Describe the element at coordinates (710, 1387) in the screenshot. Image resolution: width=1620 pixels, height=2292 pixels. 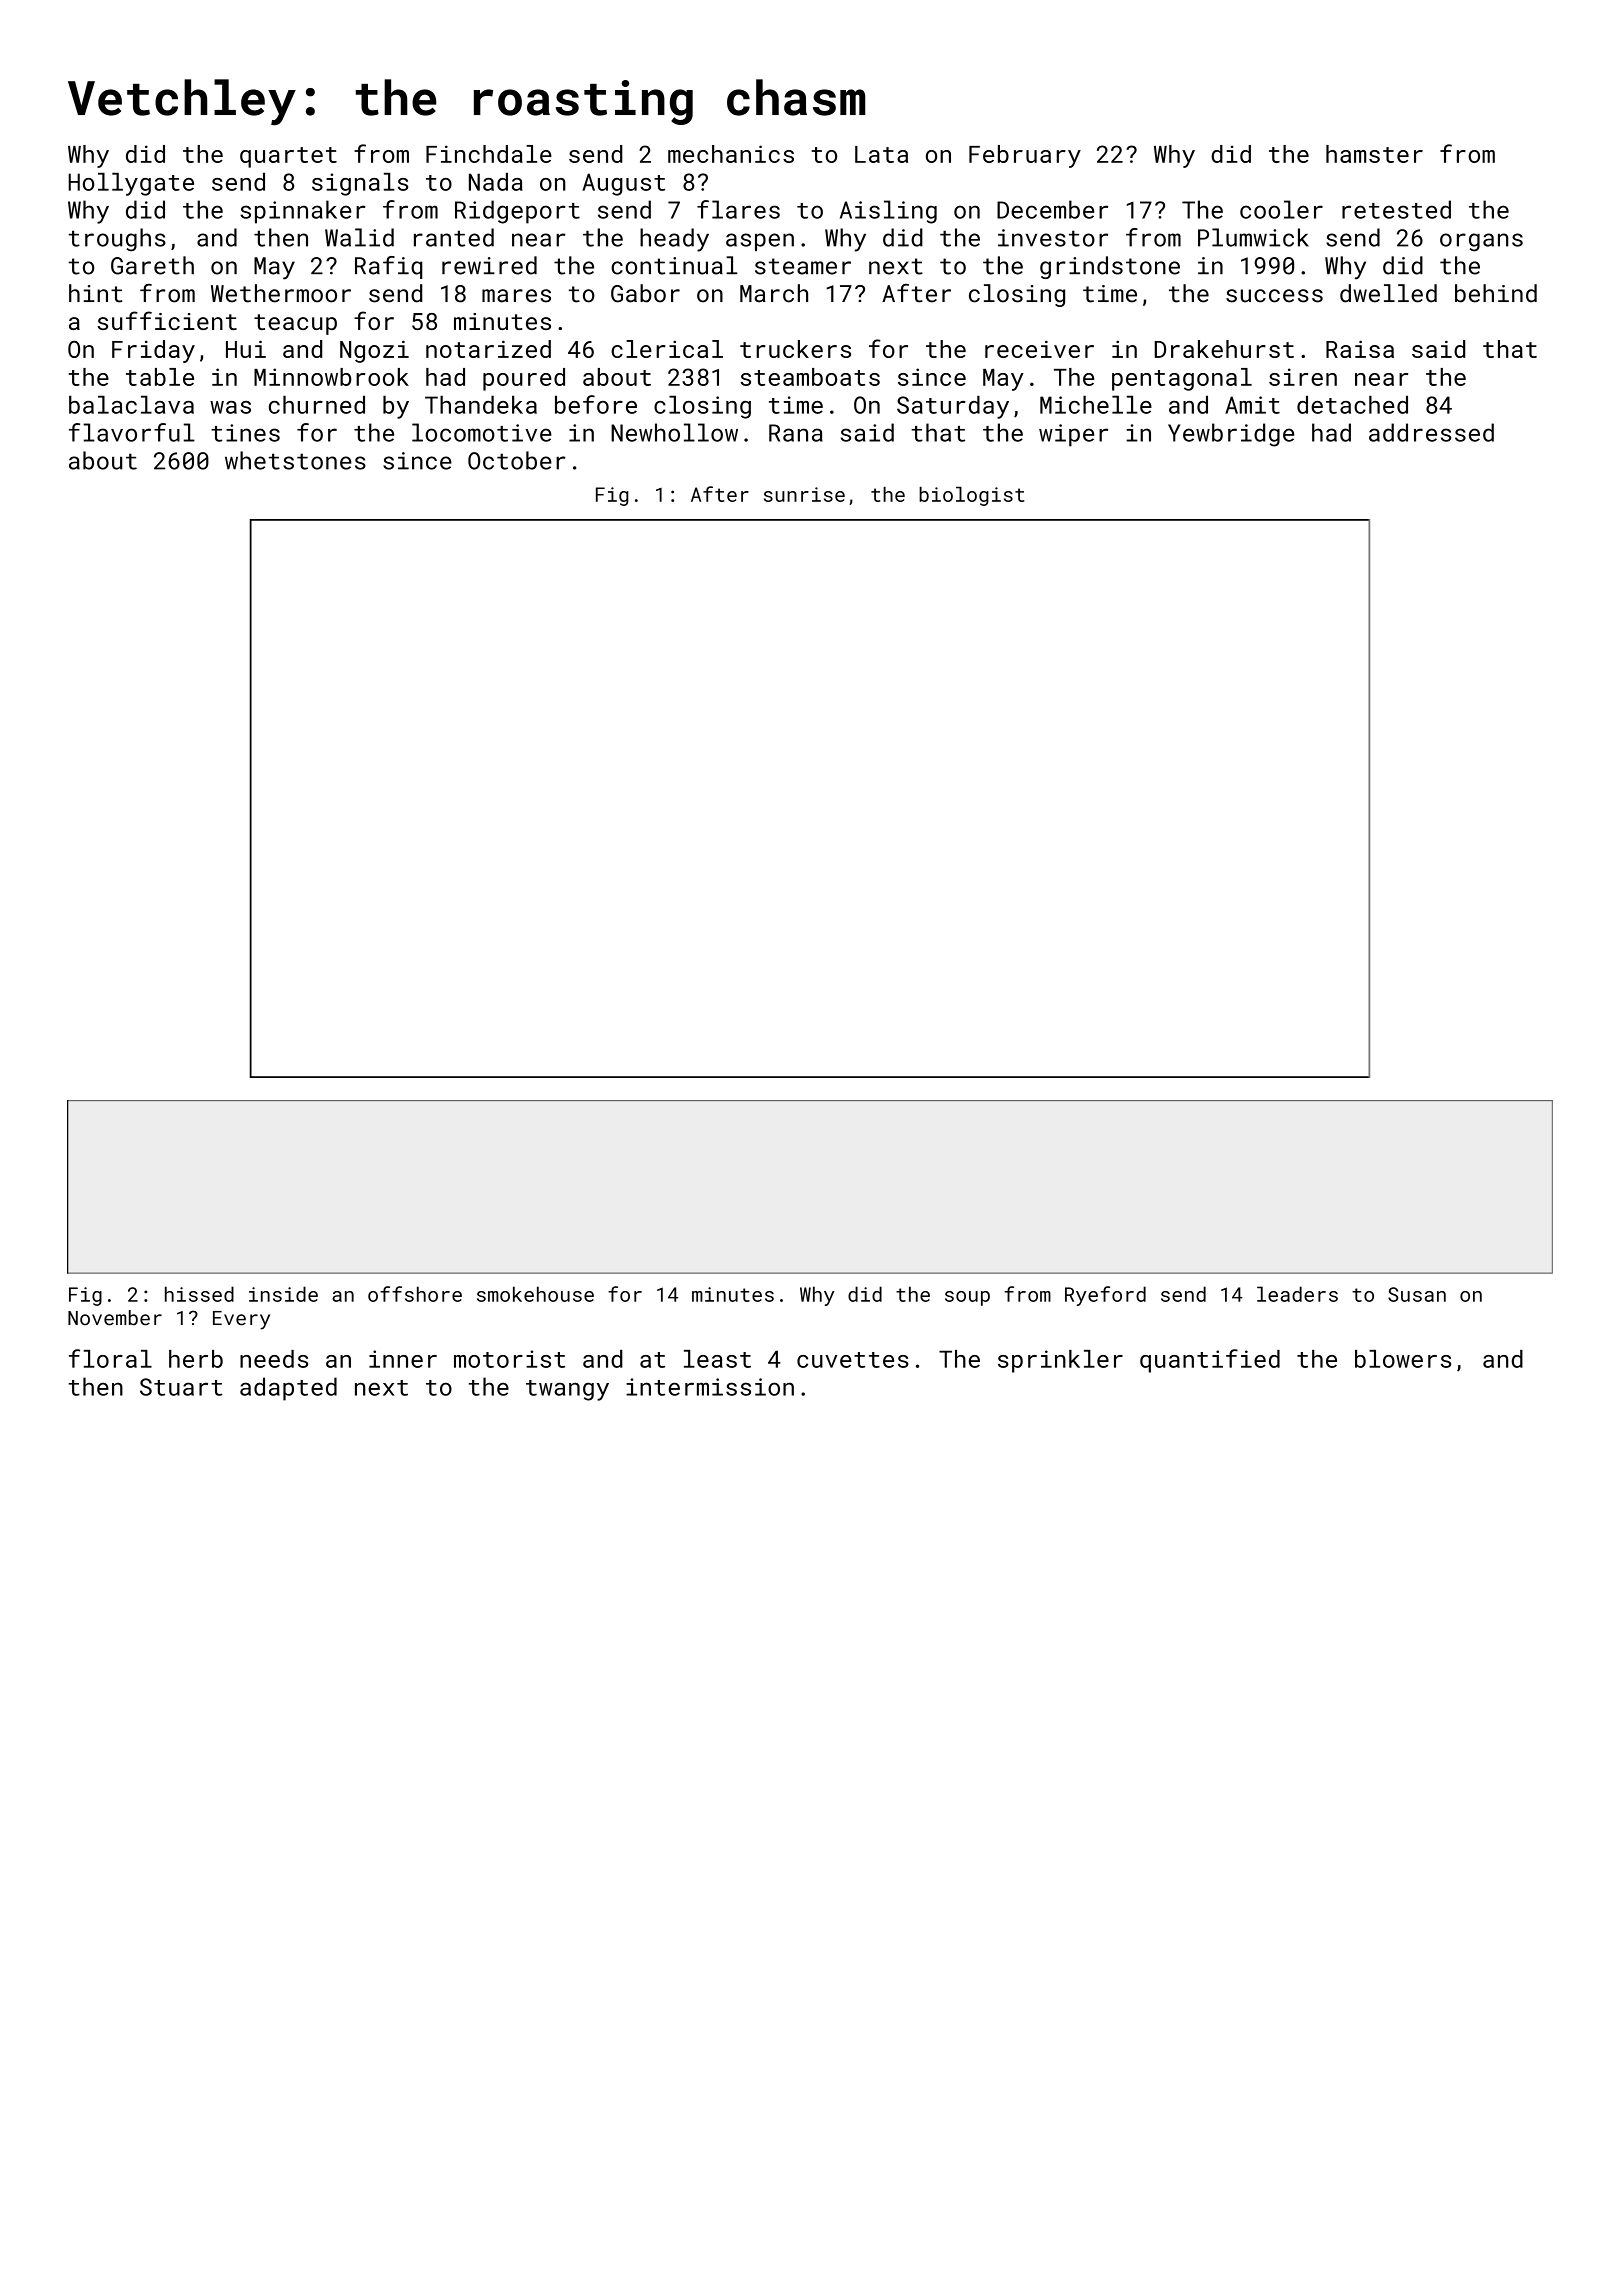
I see `intermission` at that location.
